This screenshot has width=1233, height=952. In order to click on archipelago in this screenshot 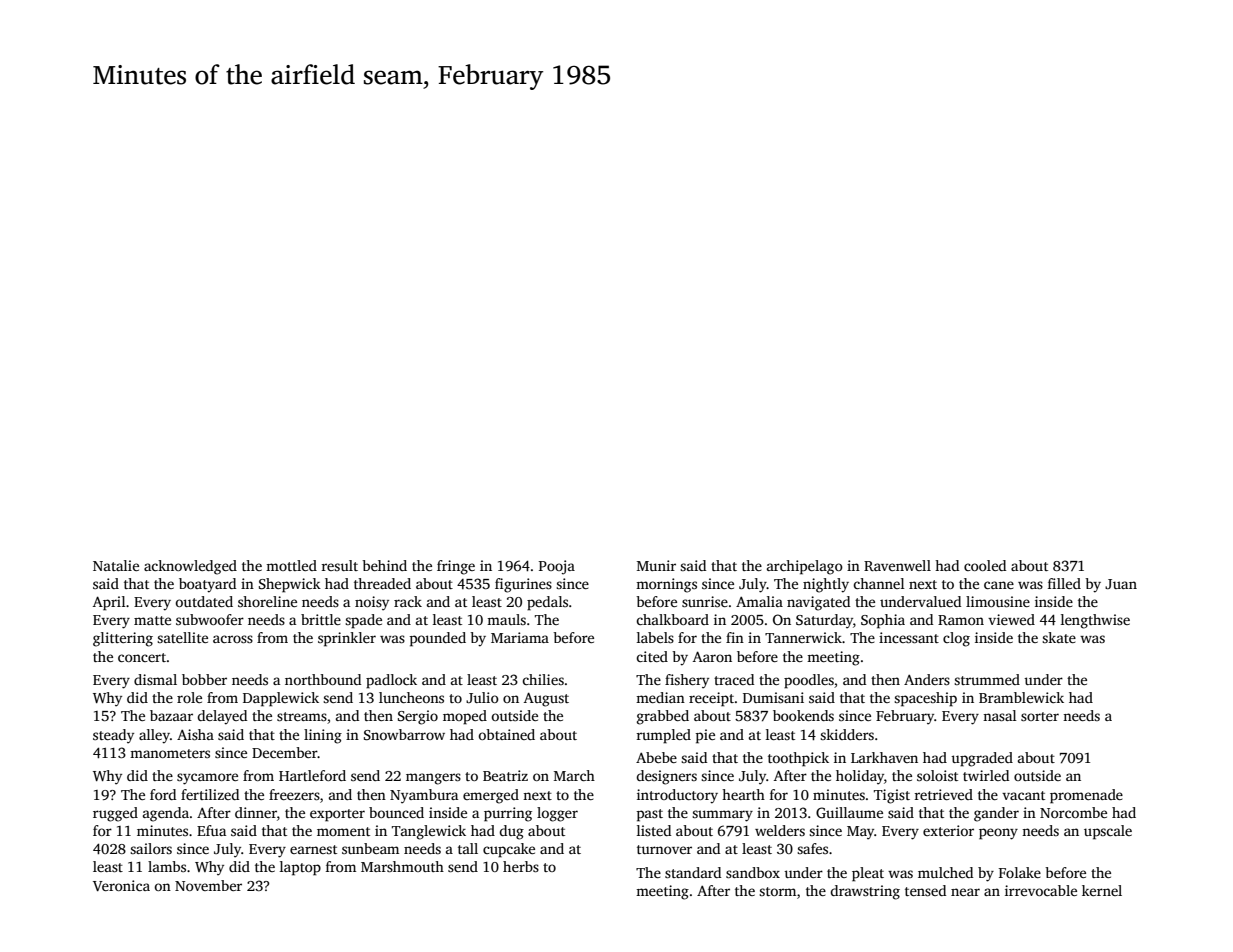, I will do `click(805, 567)`.
